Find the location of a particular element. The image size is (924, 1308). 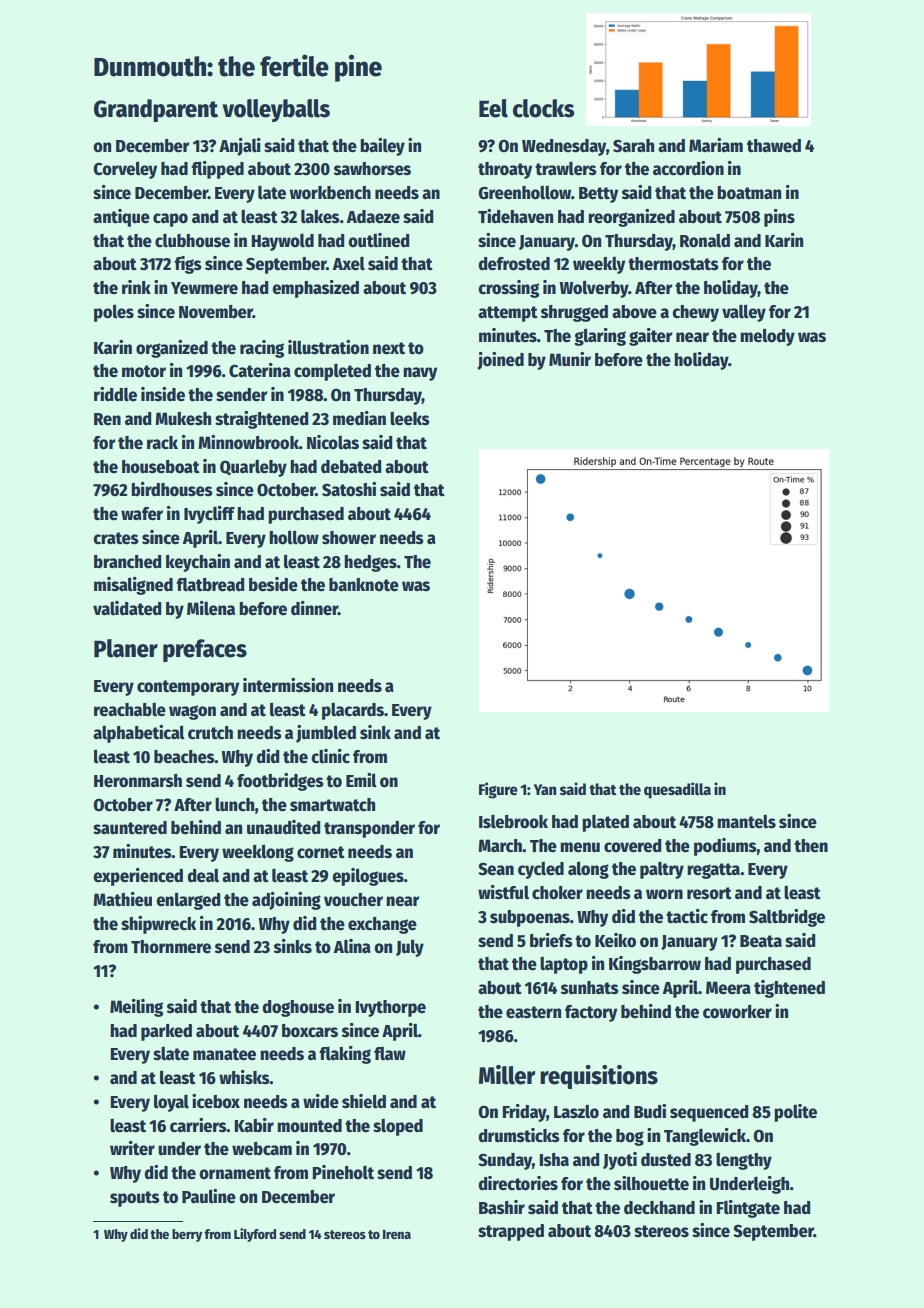

Lilyford is located at coordinates (255, 1235).
